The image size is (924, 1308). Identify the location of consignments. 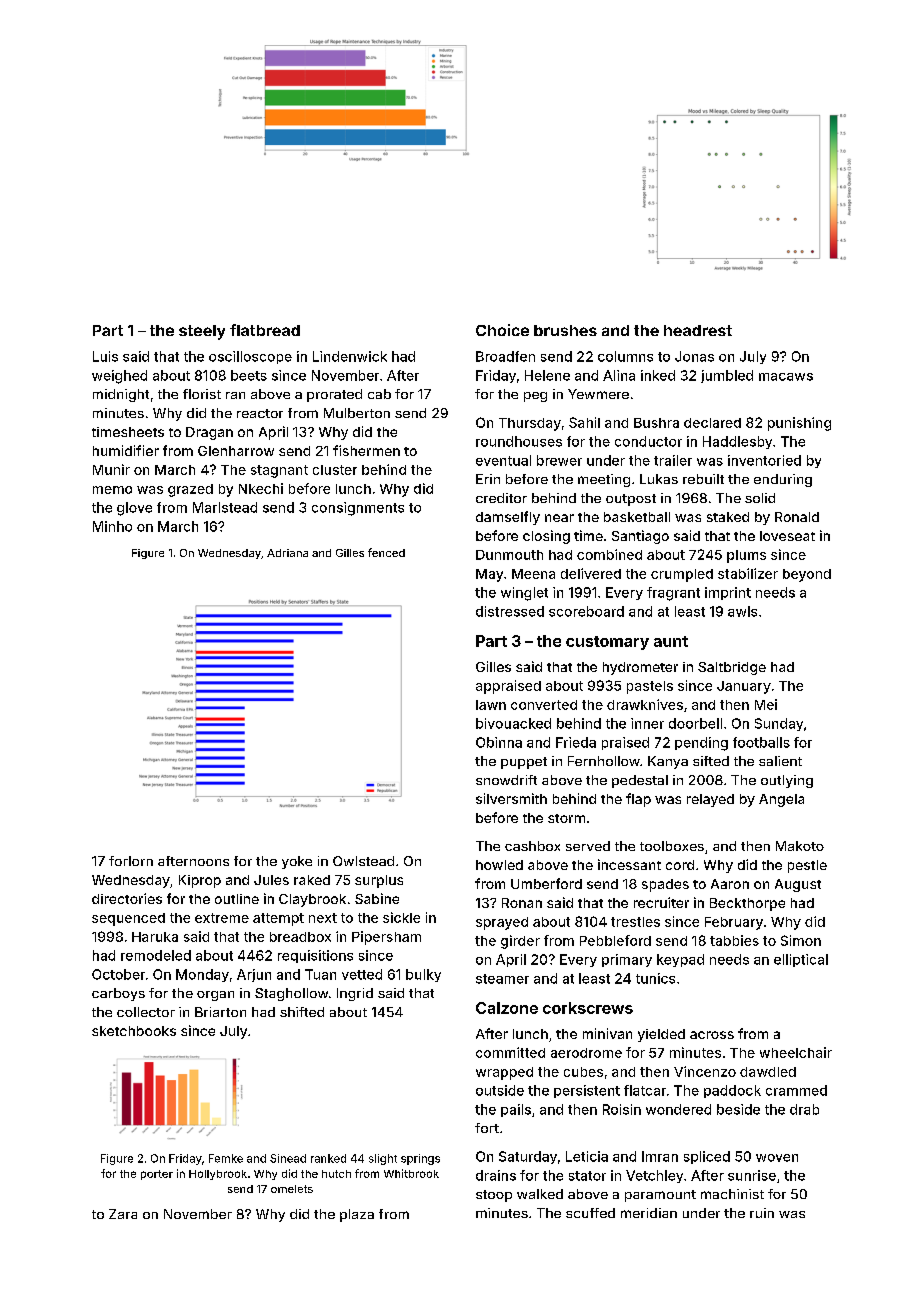
(358, 509).
